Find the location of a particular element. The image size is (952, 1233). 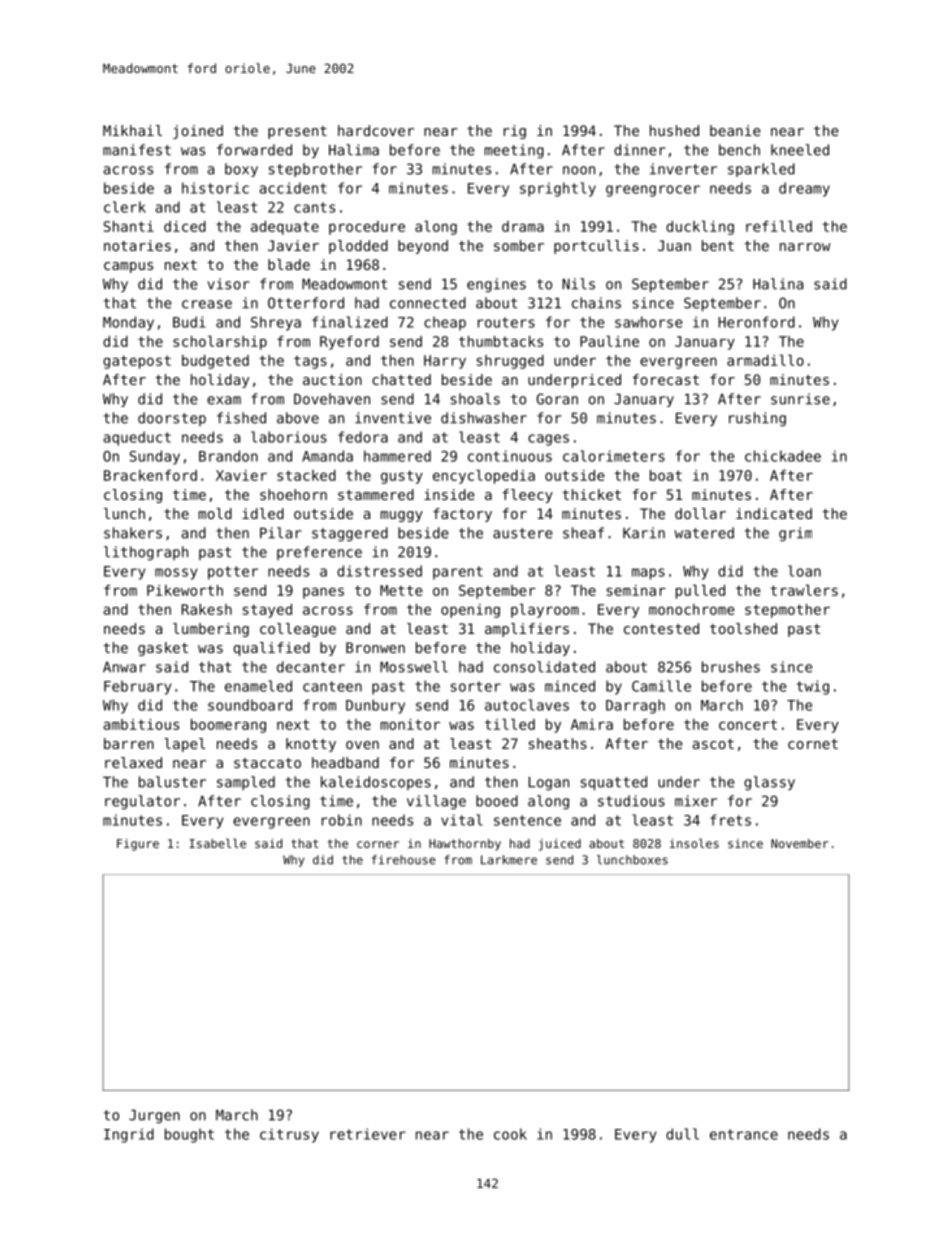

mossy is located at coordinates (176, 574).
